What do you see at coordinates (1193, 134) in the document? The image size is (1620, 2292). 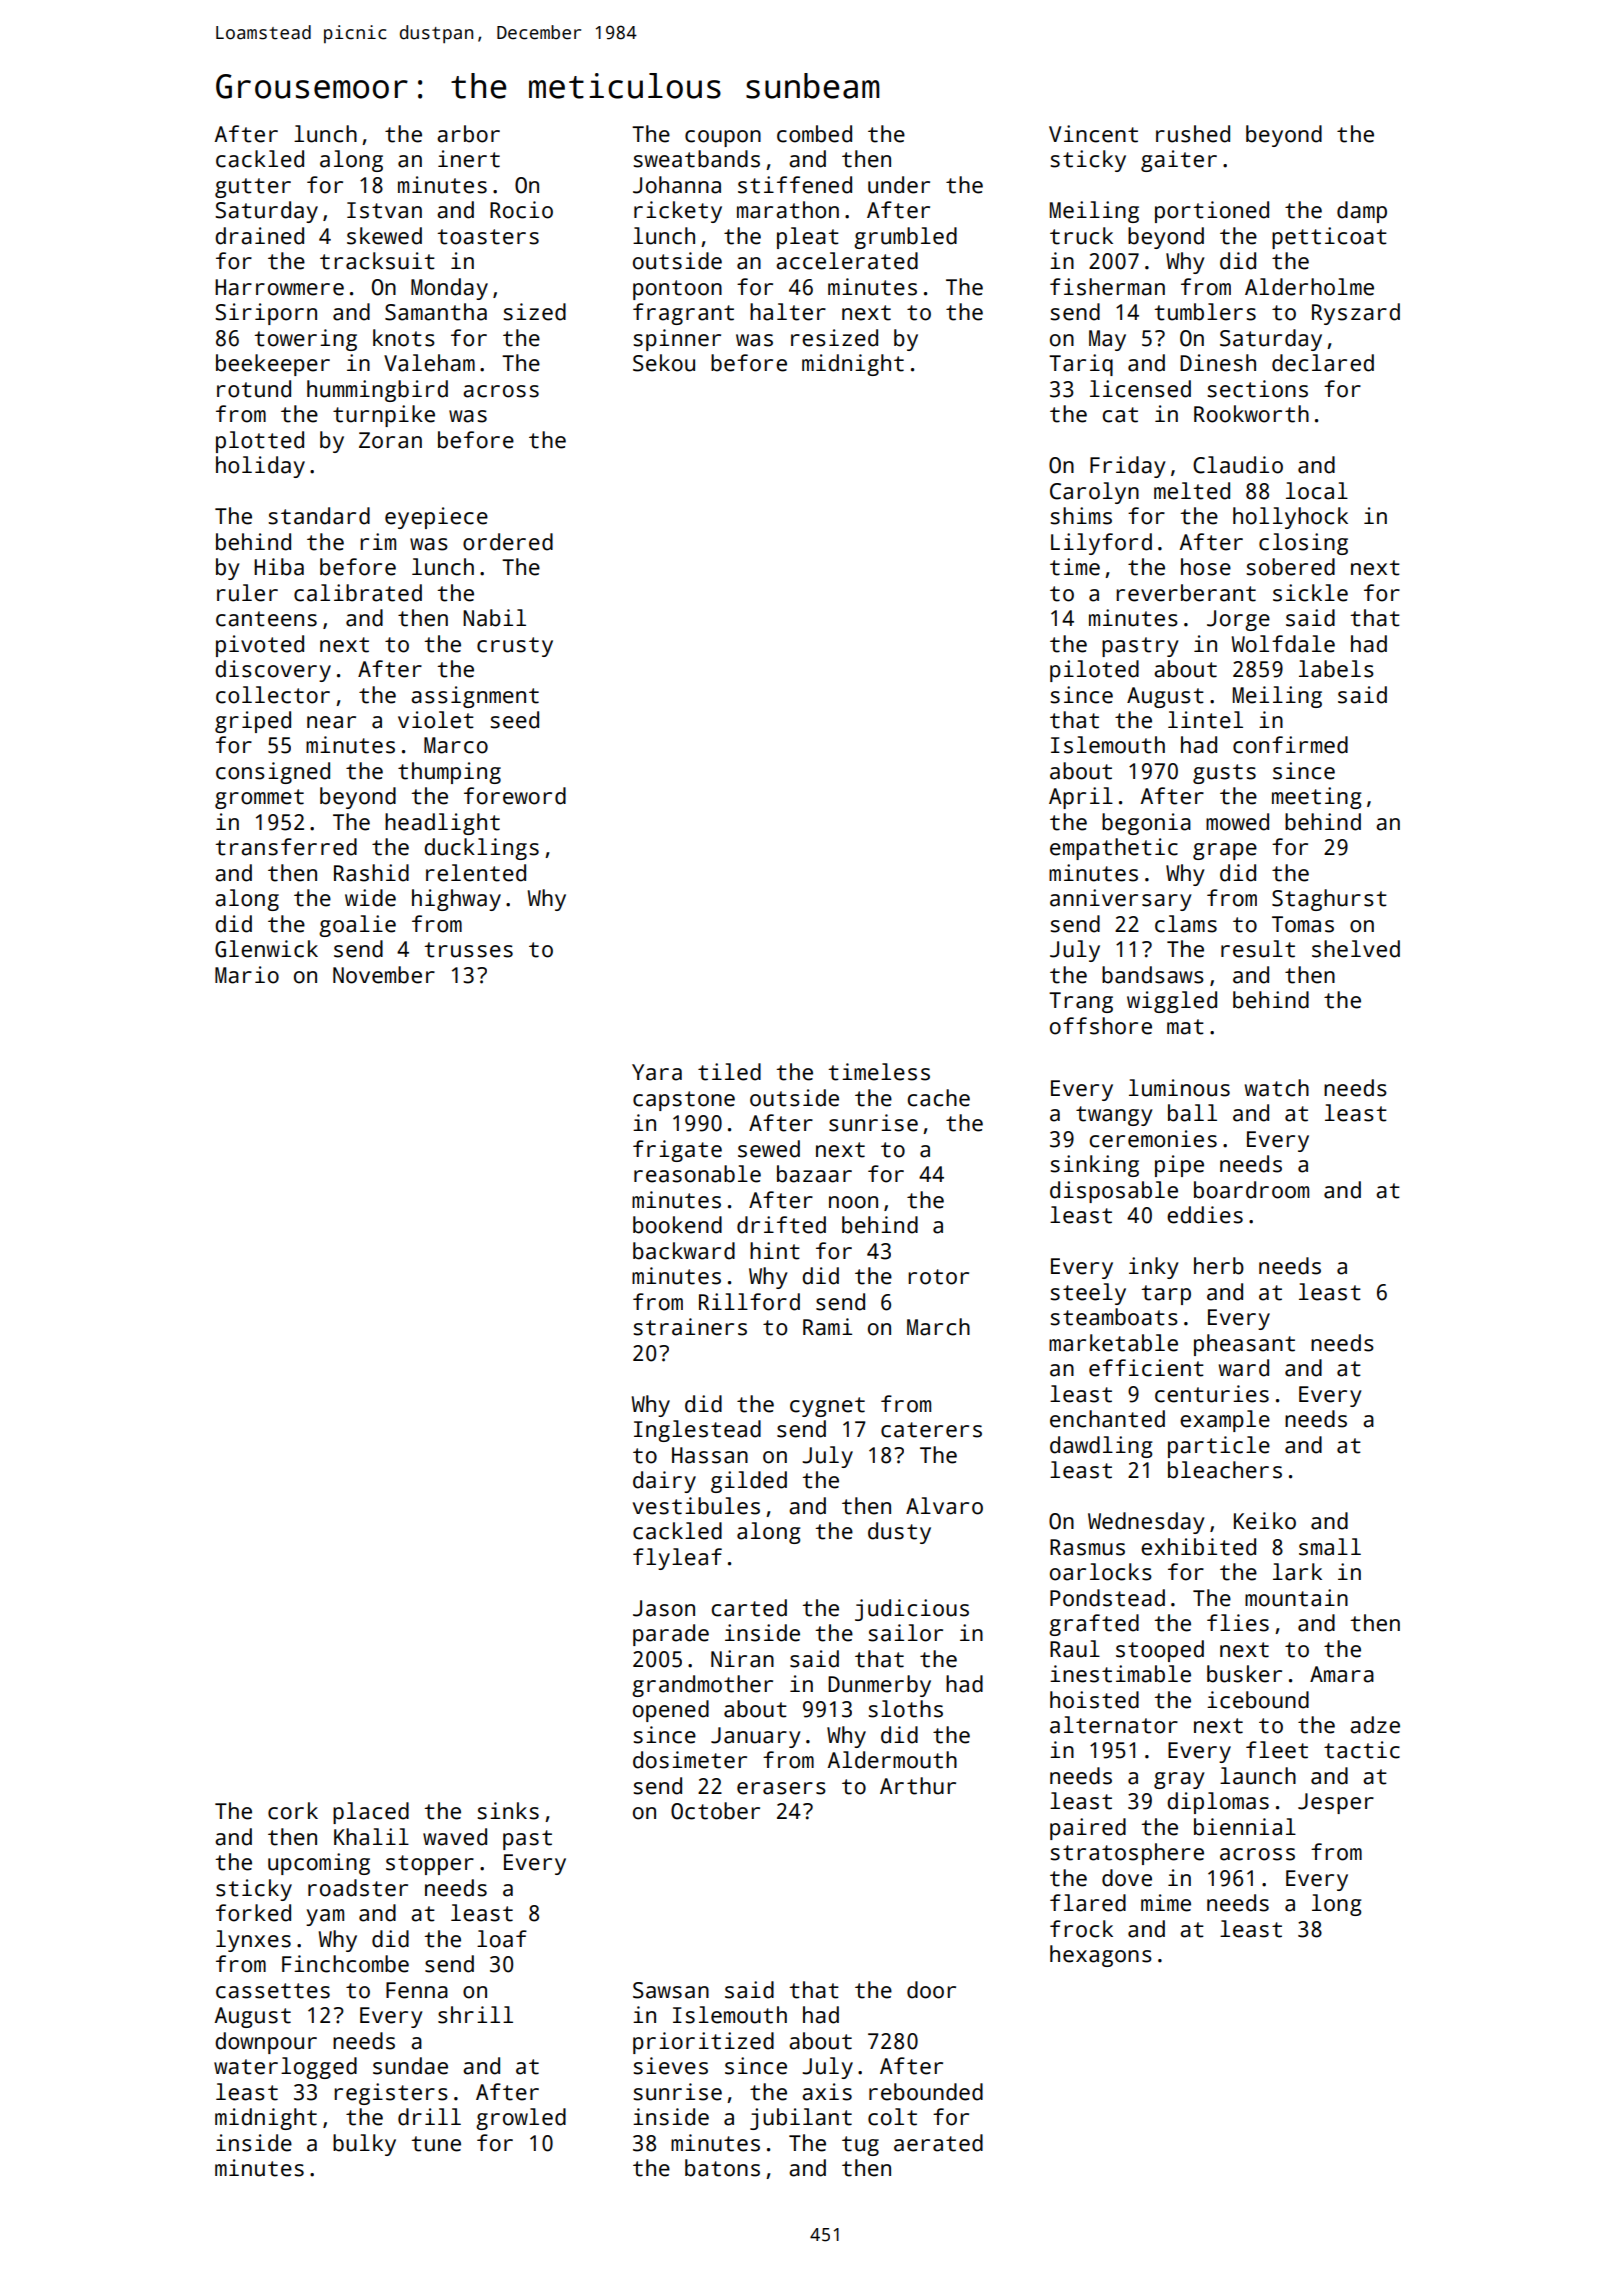 I see `rushed` at bounding box center [1193, 134].
